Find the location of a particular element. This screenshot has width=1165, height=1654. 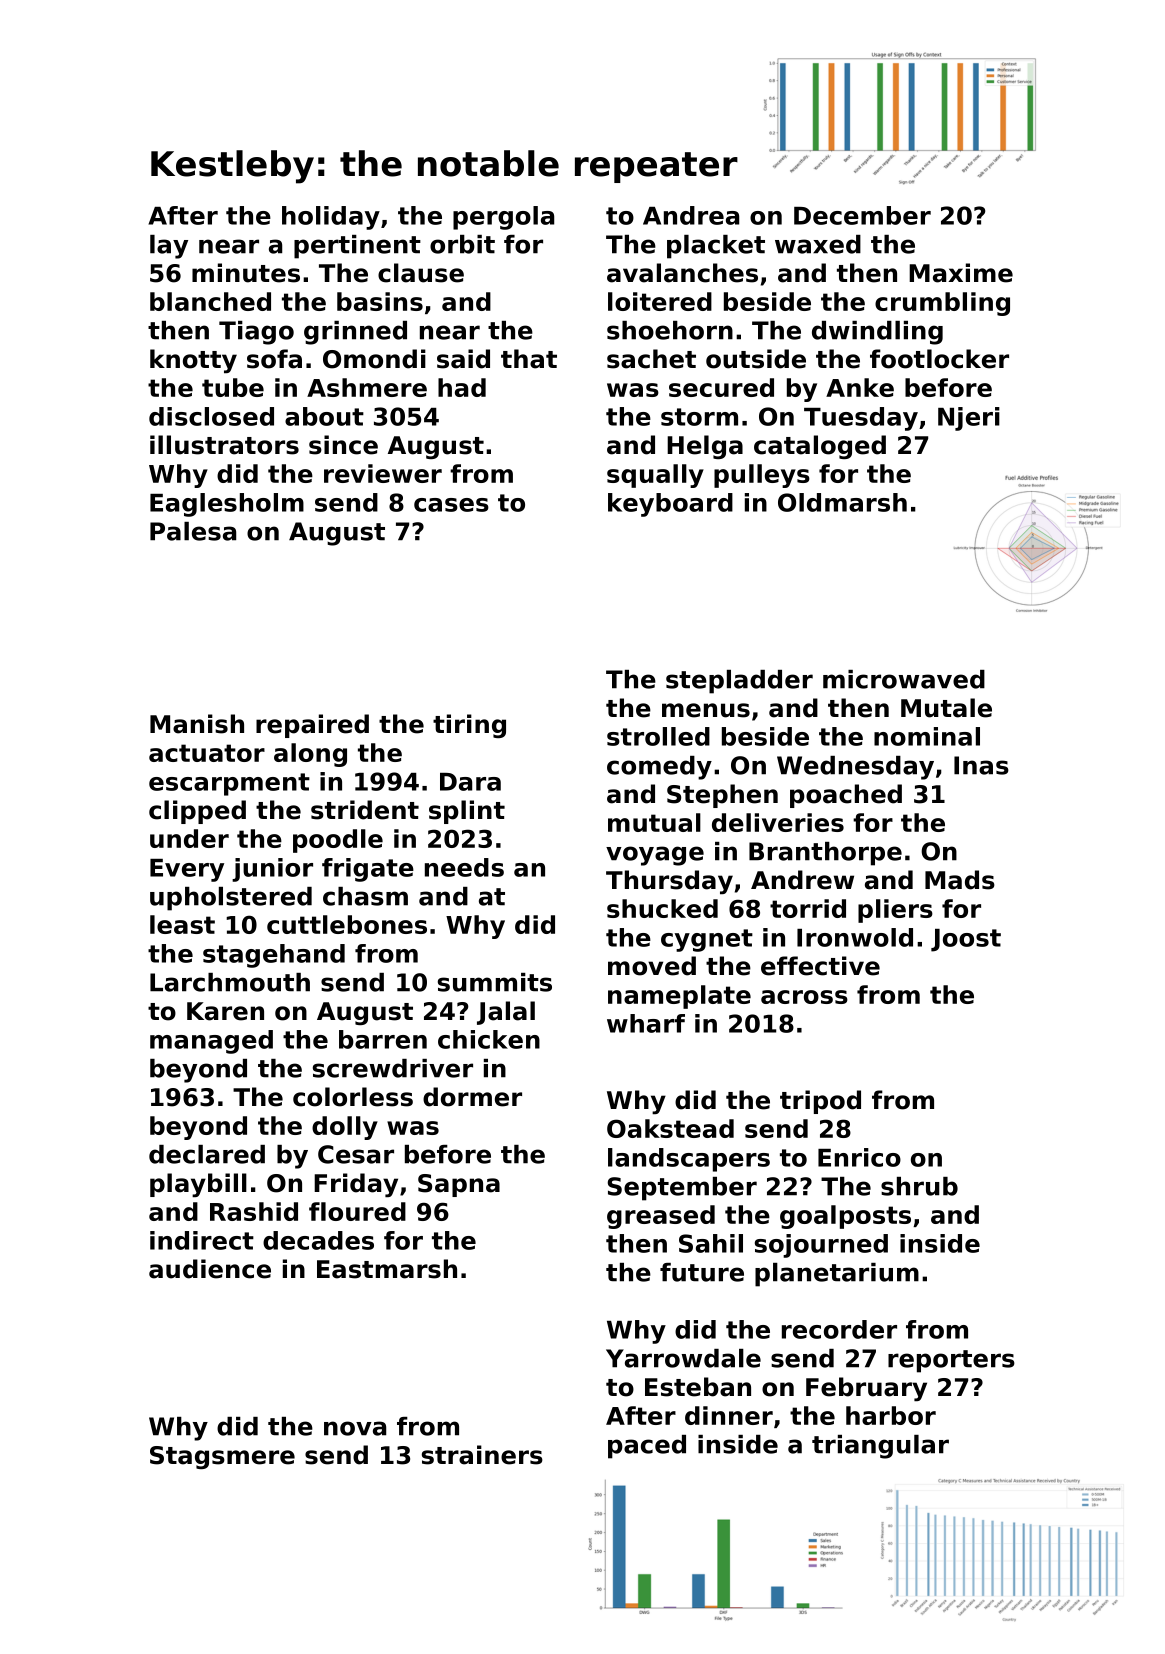

placket is located at coordinates (716, 247).
